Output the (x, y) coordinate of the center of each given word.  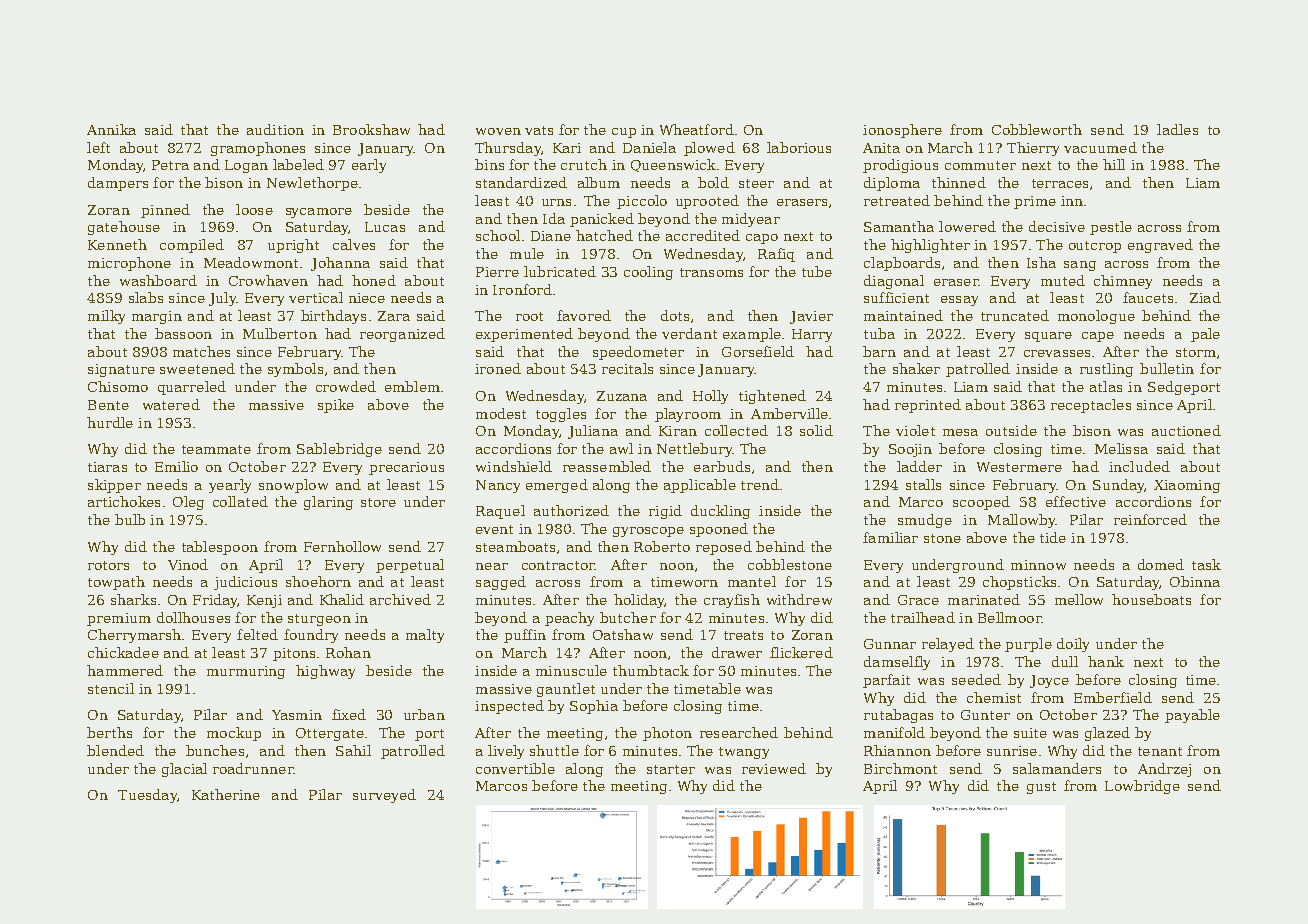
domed (1161, 564)
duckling (720, 512)
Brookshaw (371, 129)
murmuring (246, 672)
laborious (799, 147)
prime (1035, 202)
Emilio (176, 466)
